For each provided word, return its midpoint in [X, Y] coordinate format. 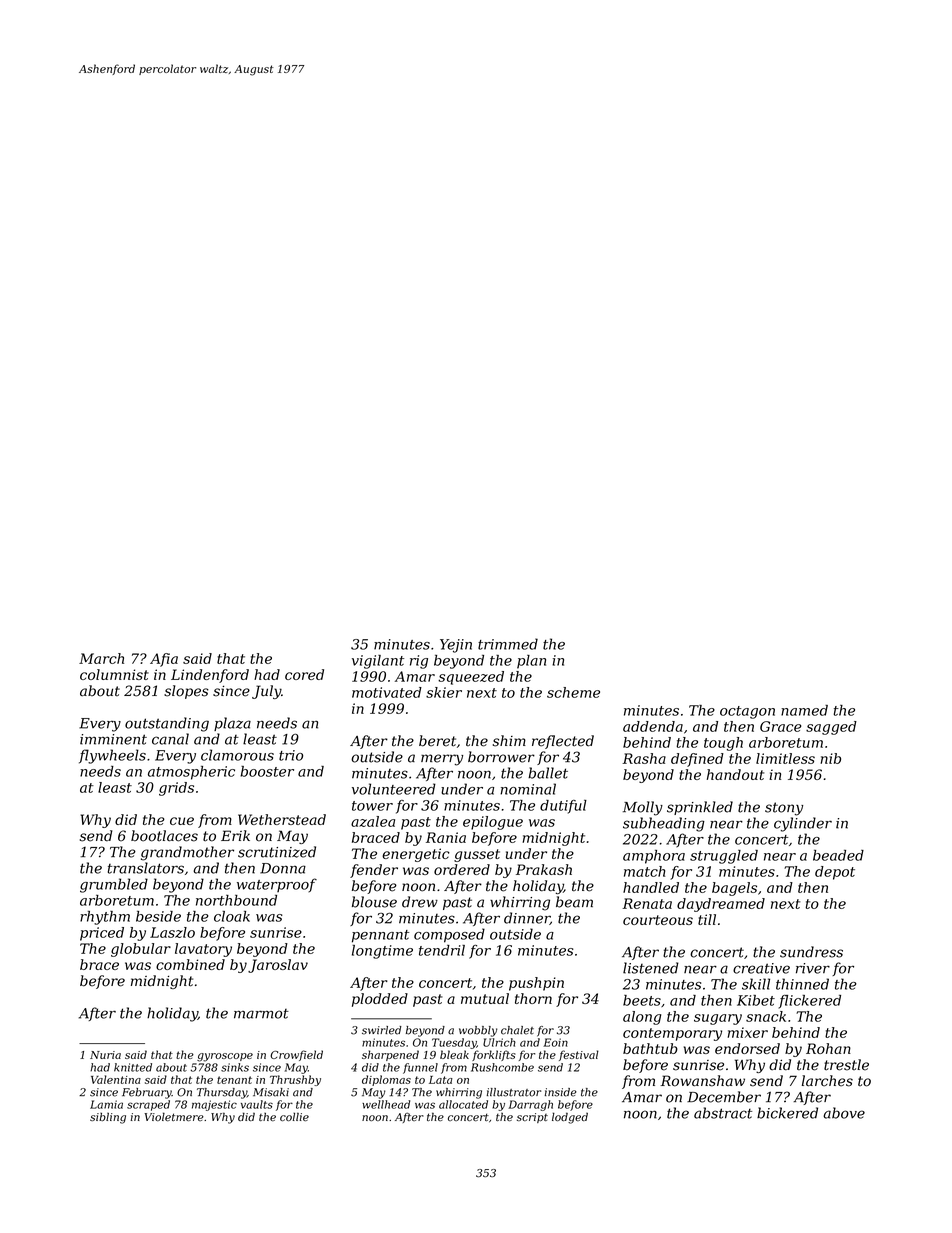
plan [531, 662]
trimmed [508, 644]
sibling [108, 1118]
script [532, 1118]
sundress [811, 952]
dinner [527, 918]
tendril [442, 950]
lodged [570, 1118]
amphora [654, 857]
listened [651, 968]
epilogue [493, 823]
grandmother [187, 853]
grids [176, 789]
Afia [164, 660]
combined [190, 964]
